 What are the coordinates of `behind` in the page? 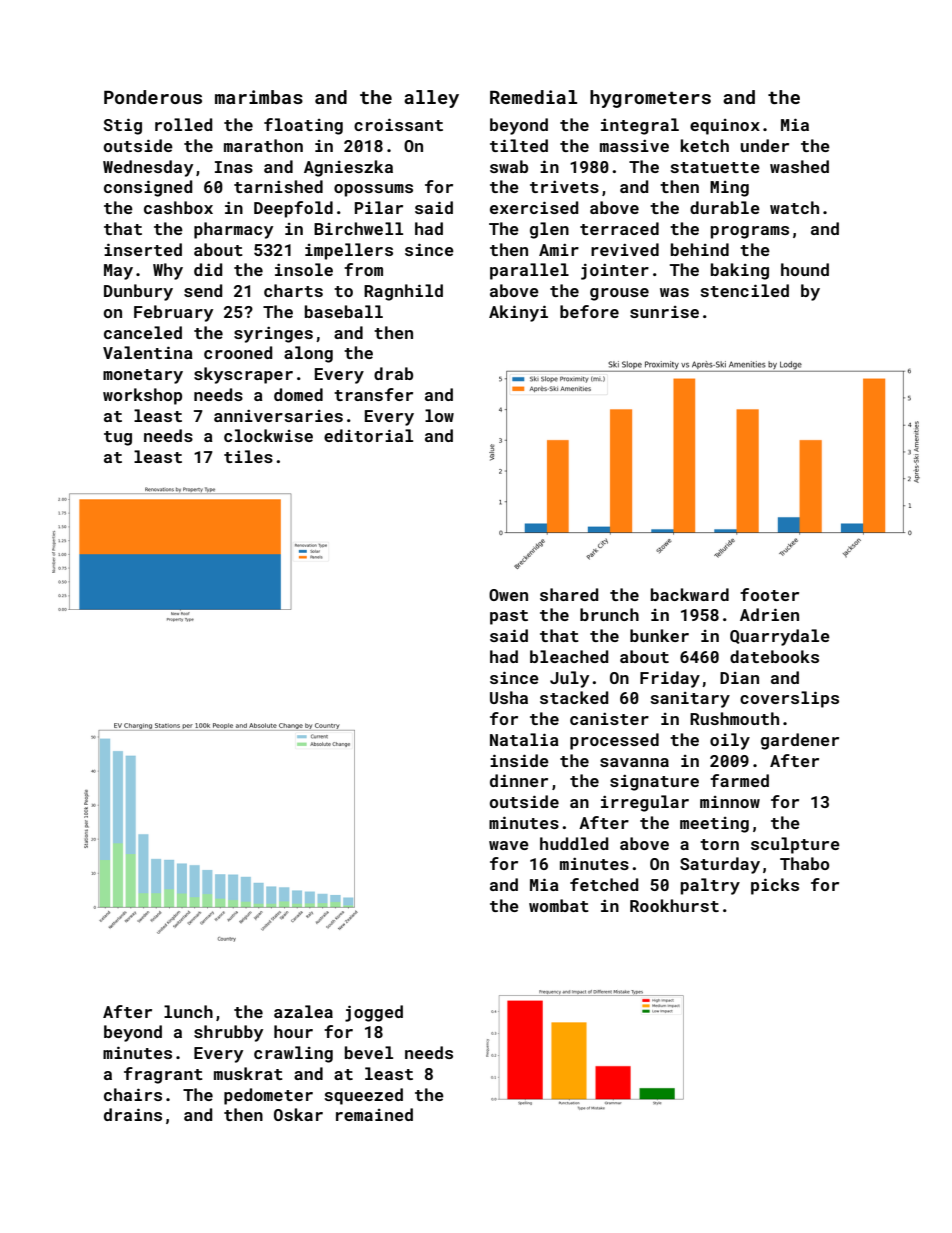 It's located at (700, 249).
